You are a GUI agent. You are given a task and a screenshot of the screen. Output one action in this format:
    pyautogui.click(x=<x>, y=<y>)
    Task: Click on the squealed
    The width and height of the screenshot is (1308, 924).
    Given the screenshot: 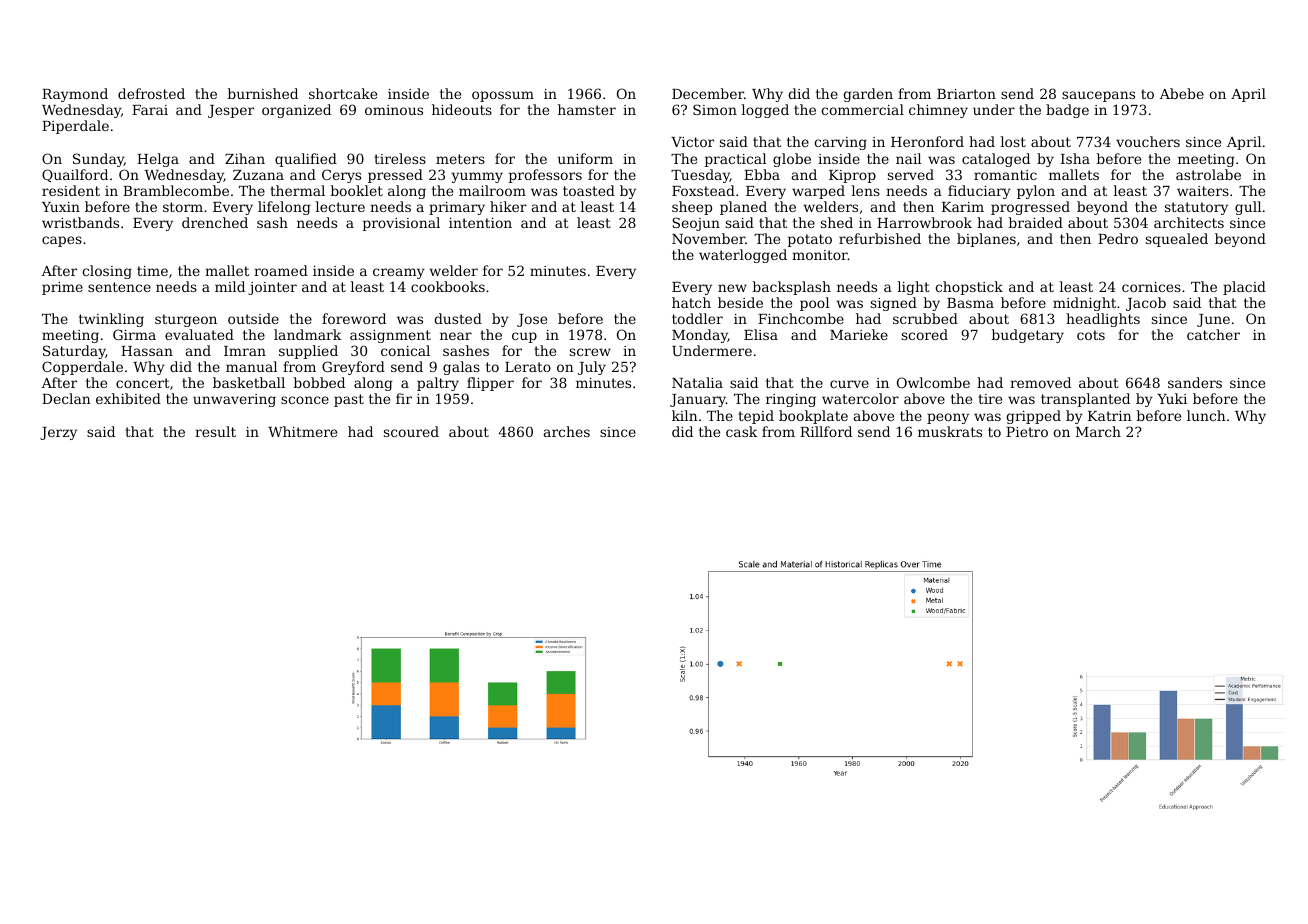 What is the action you would take?
    pyautogui.click(x=1177, y=240)
